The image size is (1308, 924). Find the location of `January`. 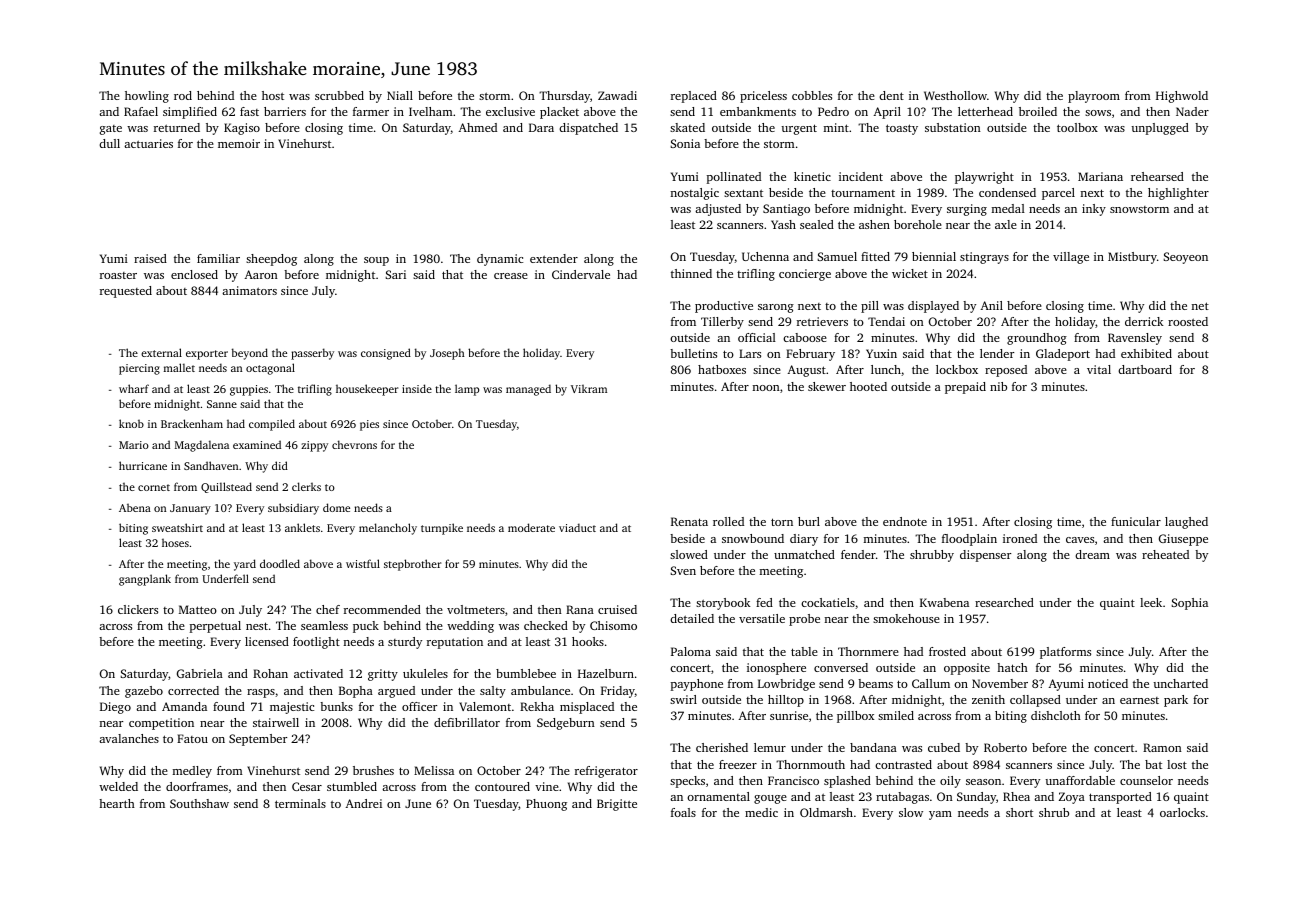

January is located at coordinates (190, 509).
